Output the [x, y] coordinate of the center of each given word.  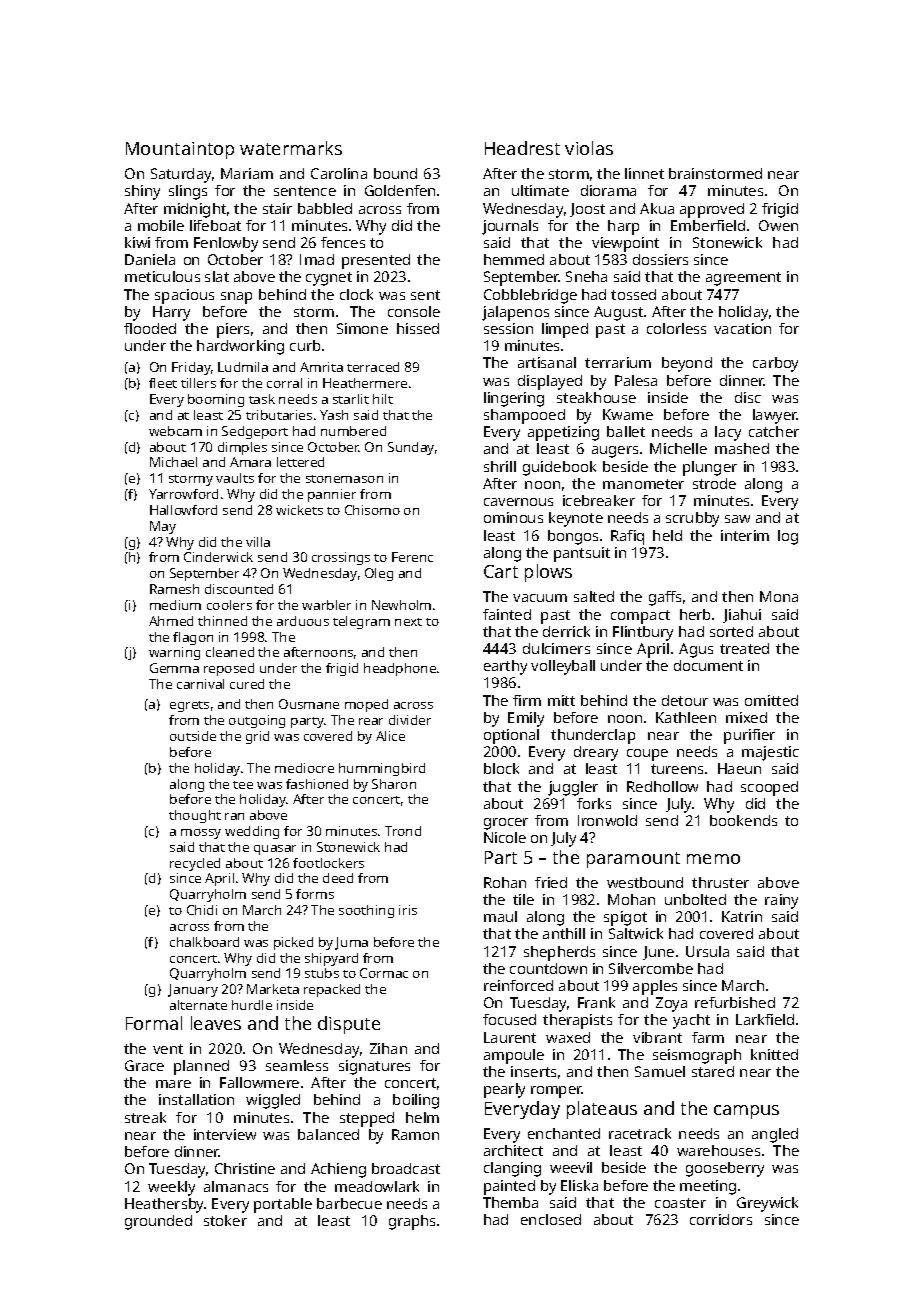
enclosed [551, 1219]
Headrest [522, 148]
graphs [412, 1222]
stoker [225, 1220]
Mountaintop [180, 150]
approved [712, 210]
